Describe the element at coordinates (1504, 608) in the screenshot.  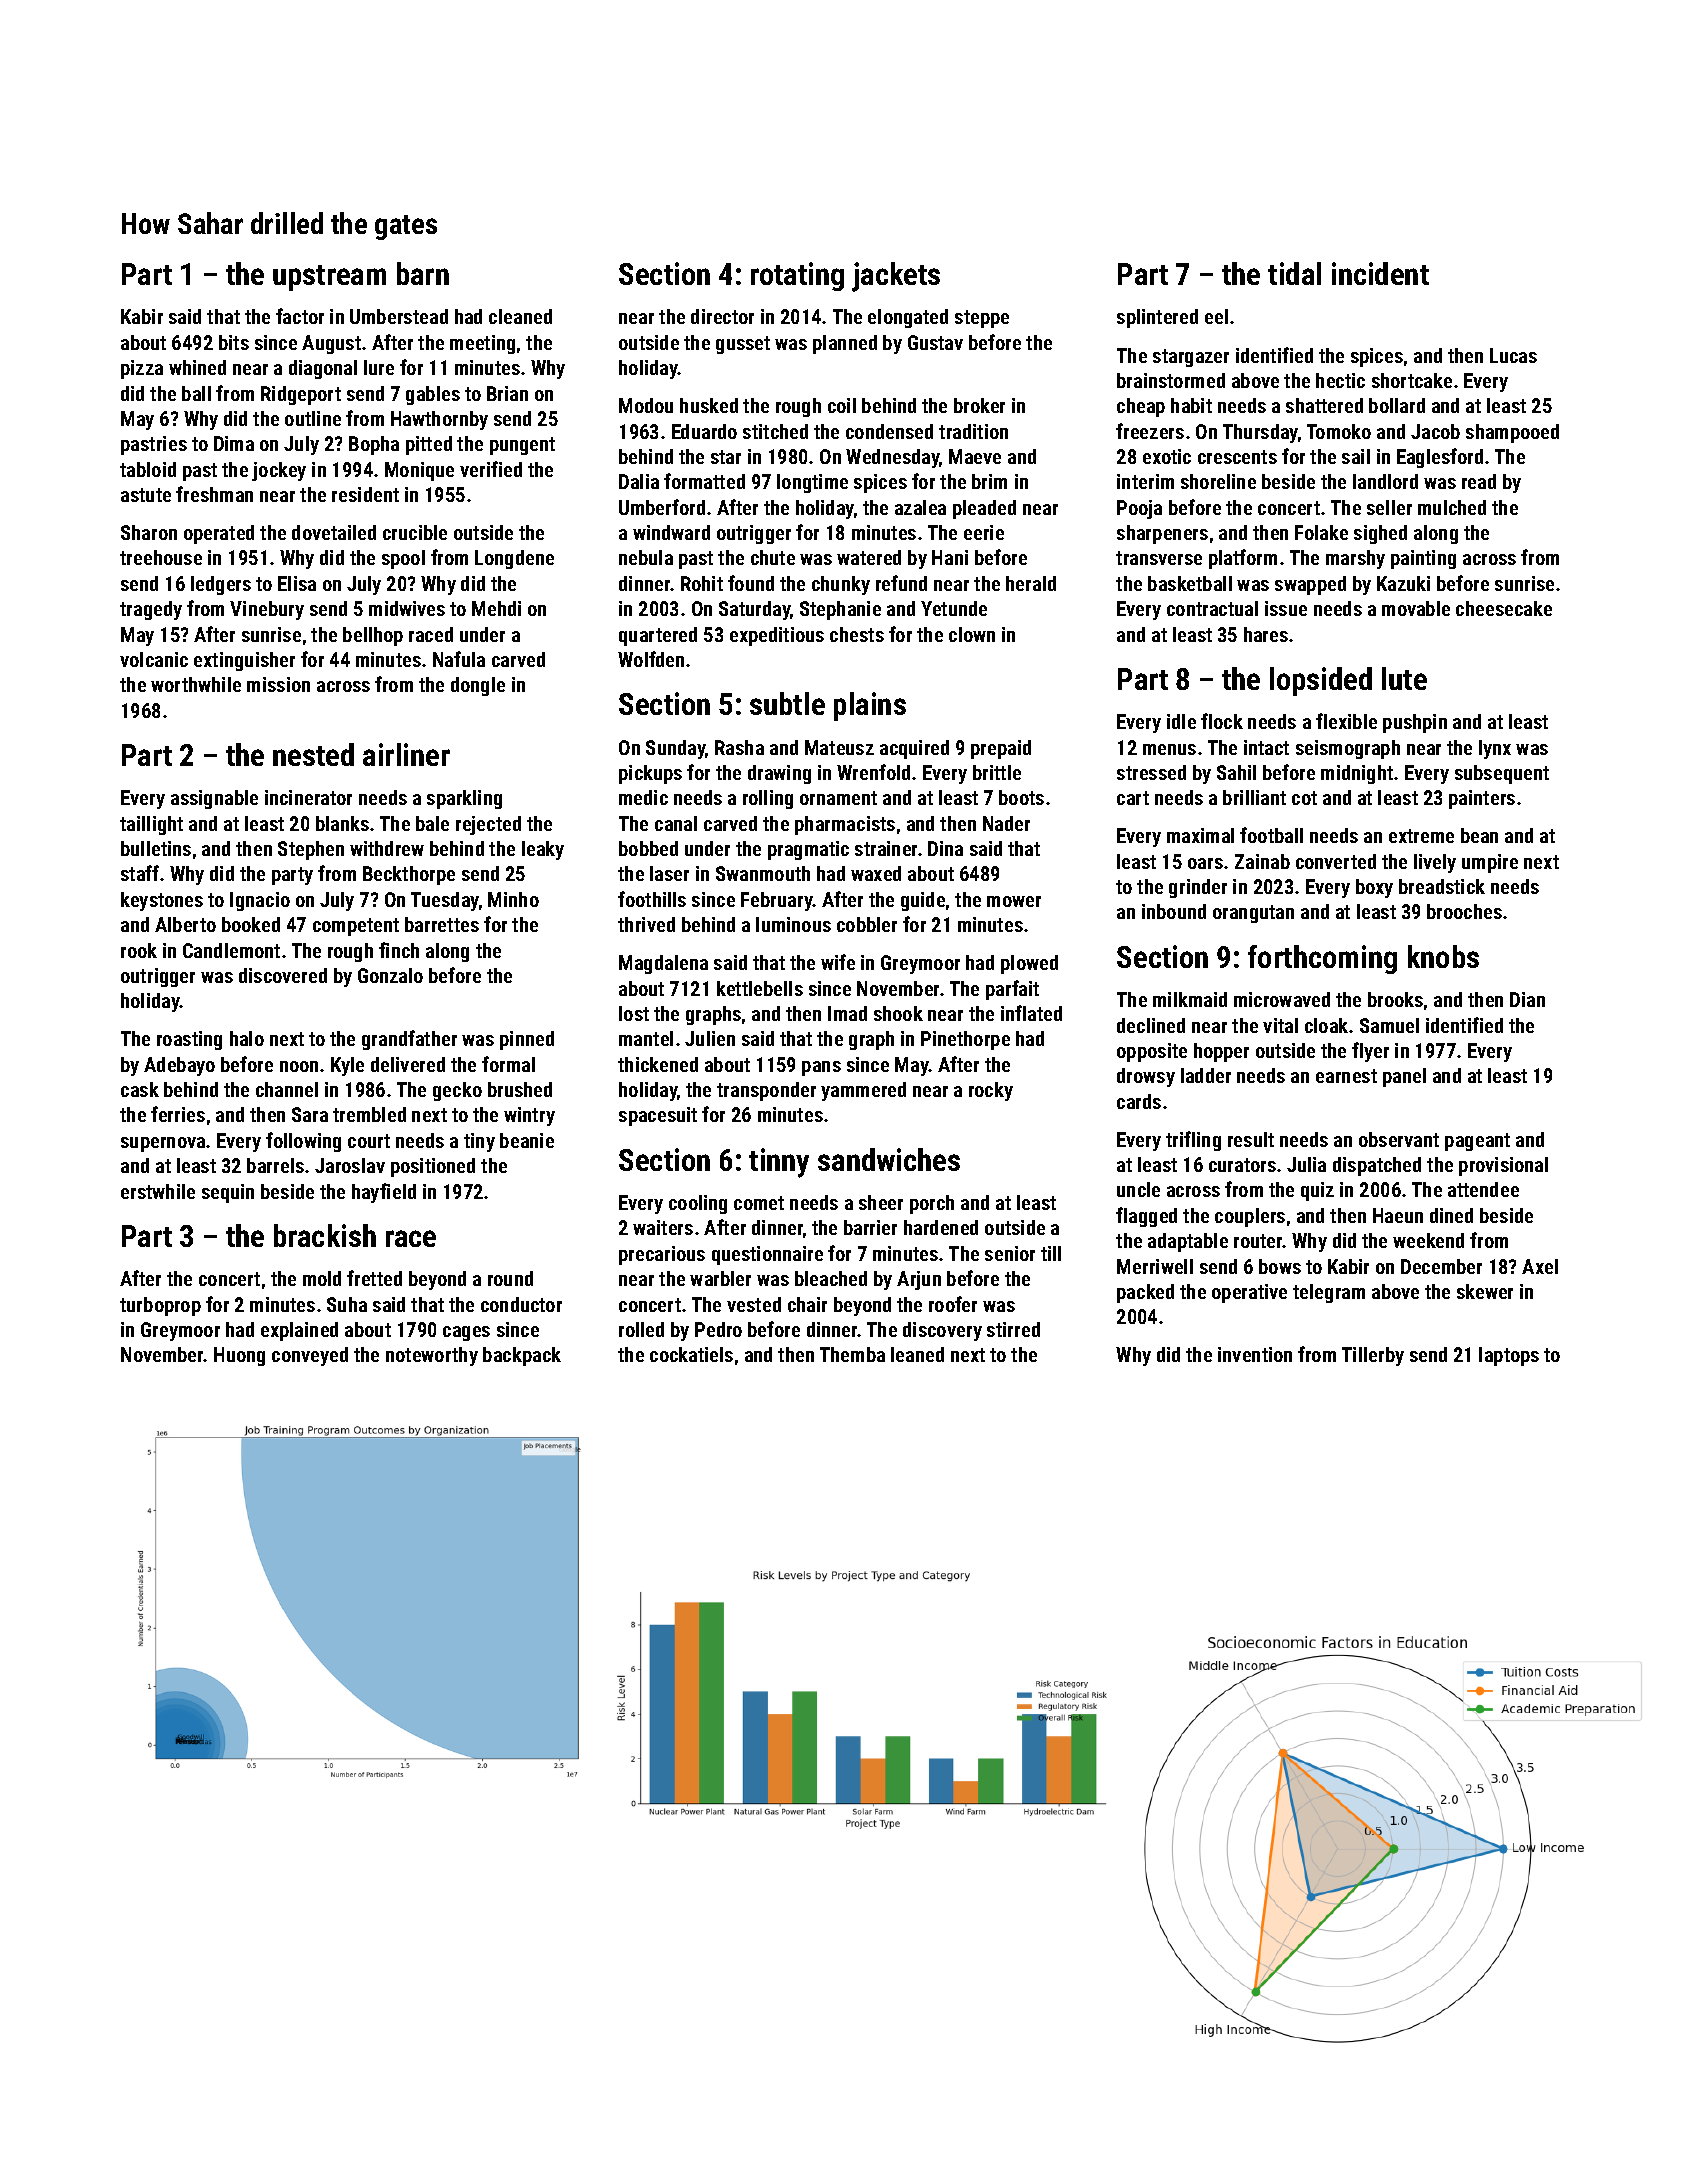
I see `cheesecake` at that location.
